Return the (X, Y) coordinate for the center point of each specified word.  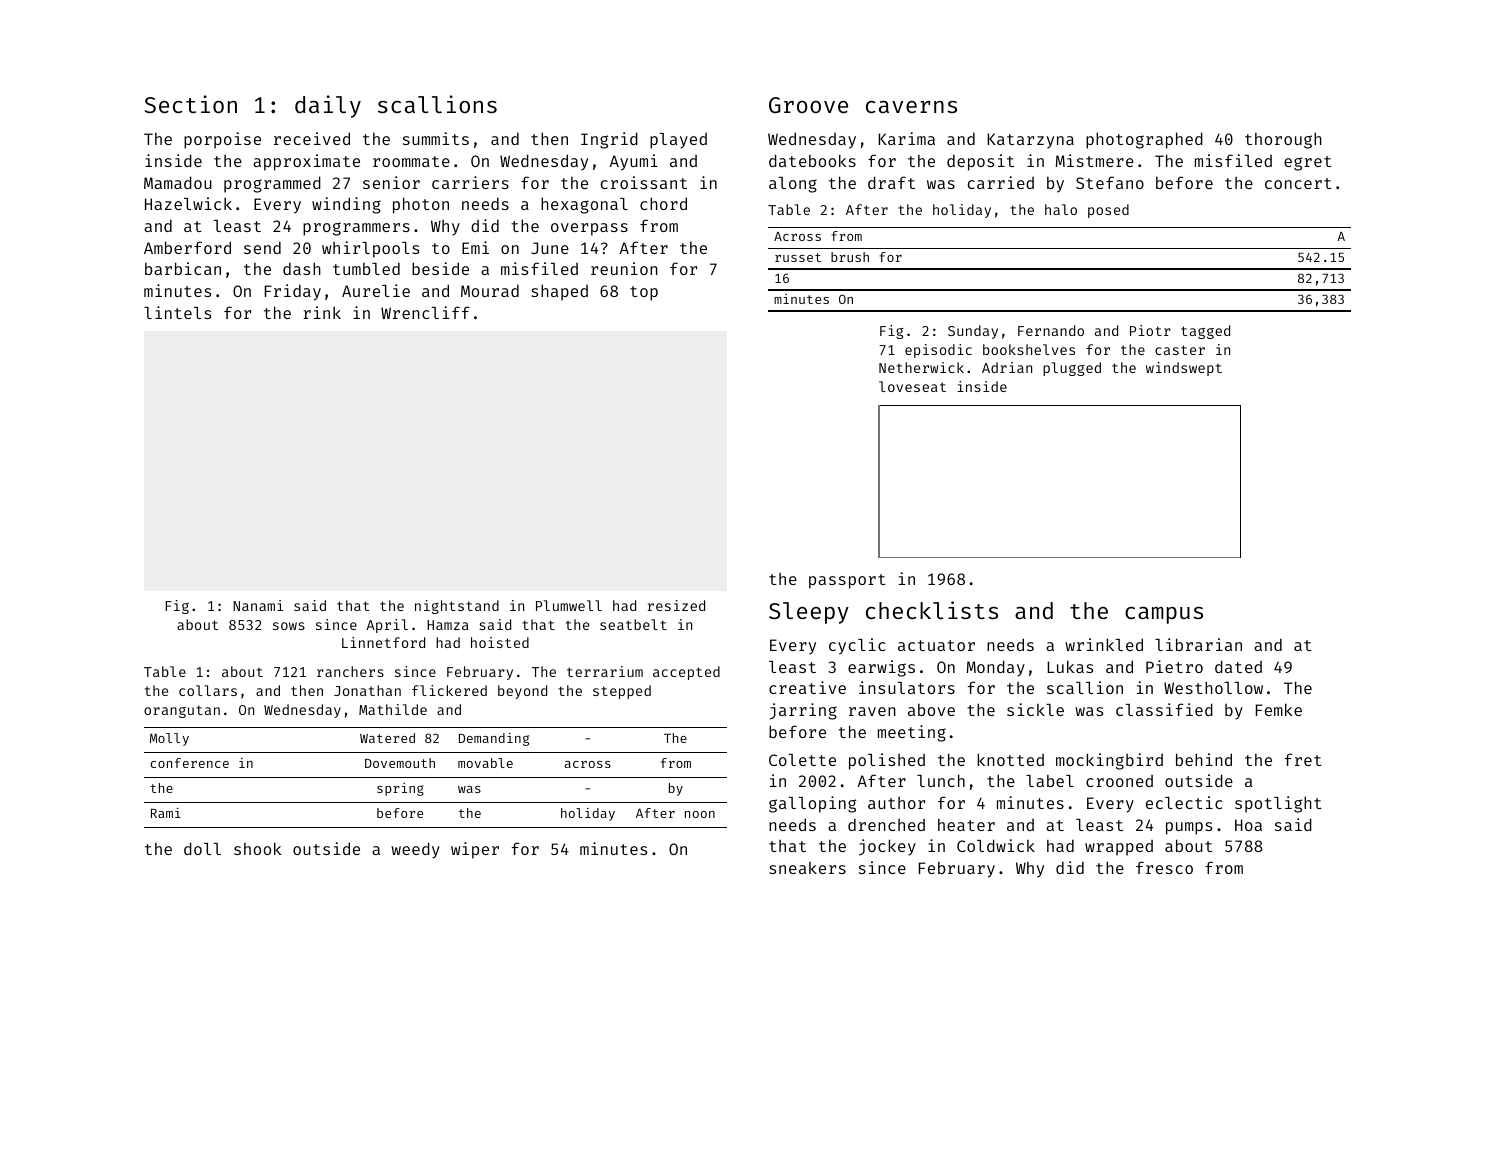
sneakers (807, 868)
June (550, 248)
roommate (411, 161)
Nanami (258, 605)
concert (1298, 183)
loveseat (912, 386)
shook (257, 848)
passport (847, 581)
